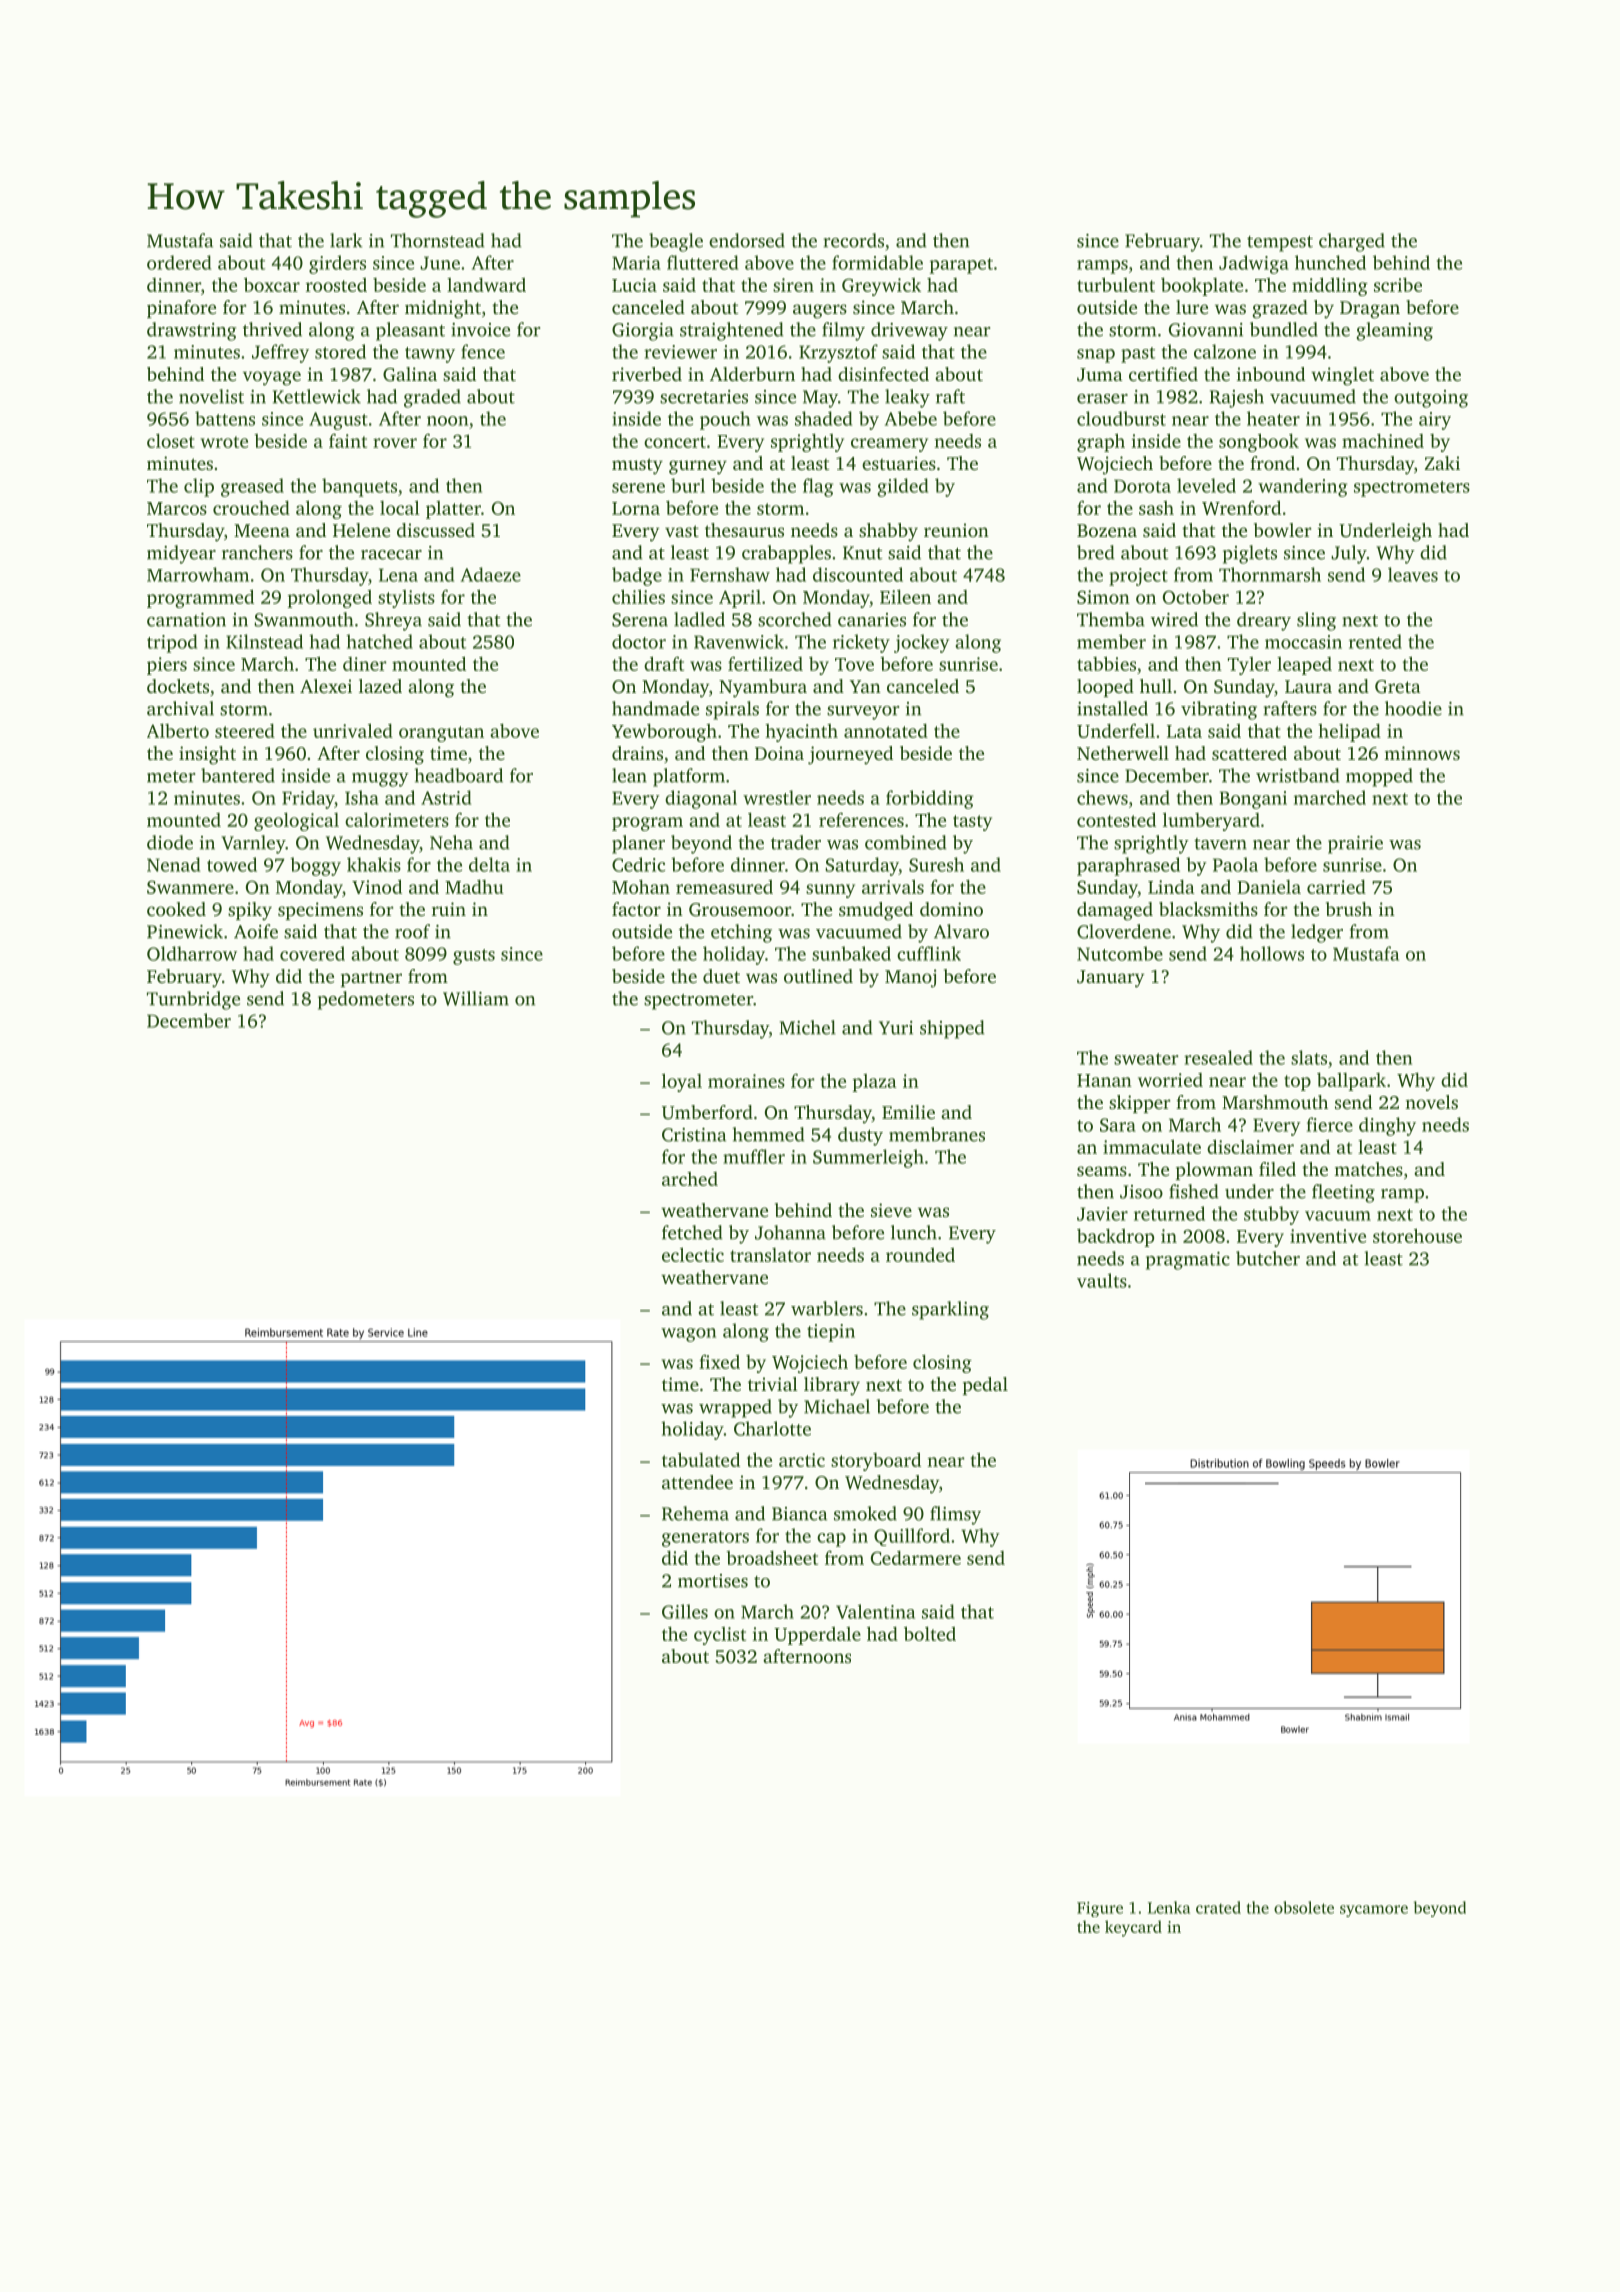 This screenshot has width=1620, height=2292. Describe the element at coordinates (1100, 1909) in the screenshot. I see `Figure` at that location.
